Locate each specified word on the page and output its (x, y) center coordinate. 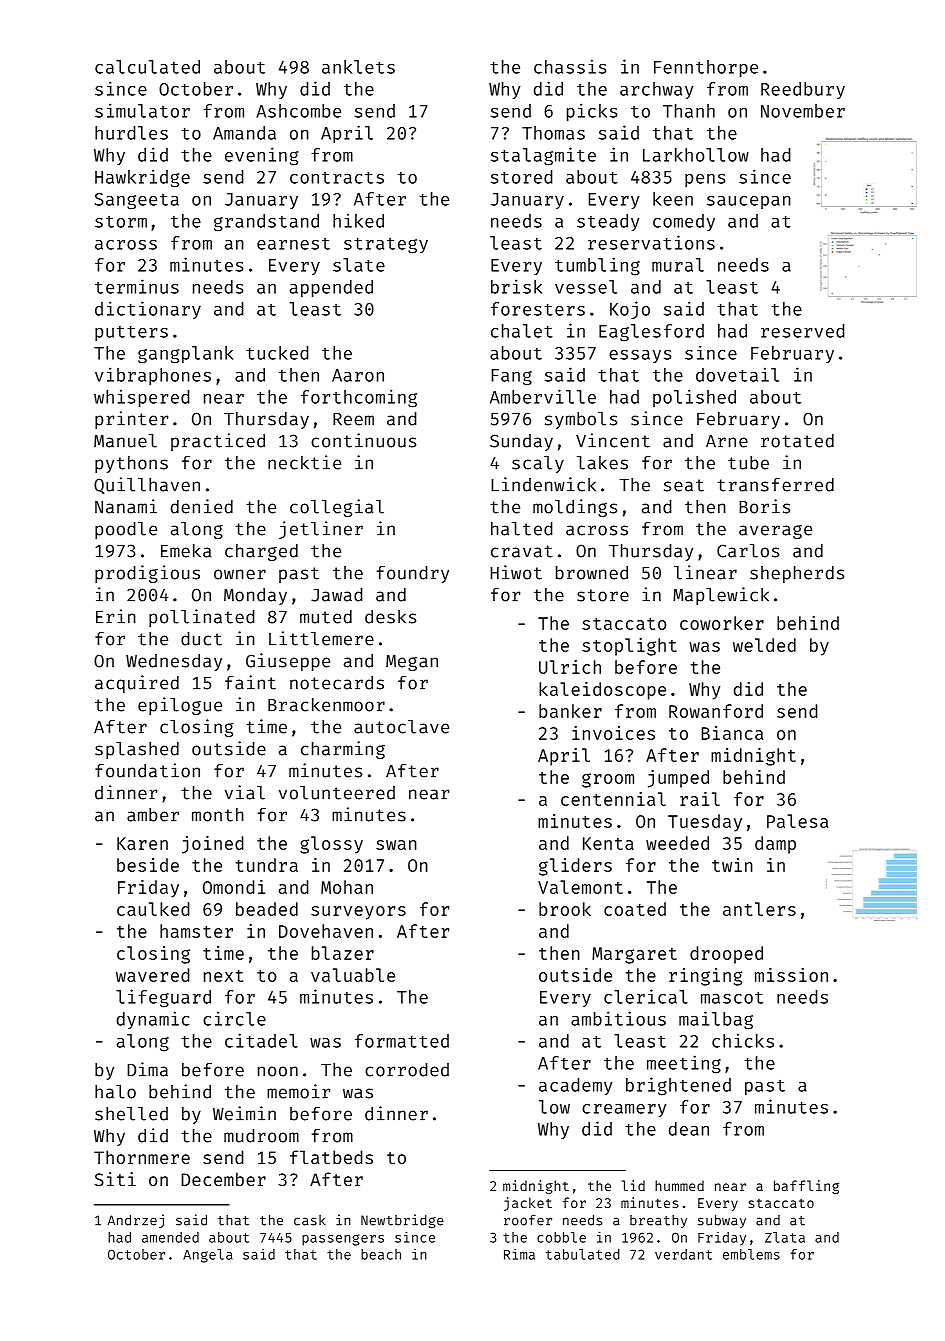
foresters (538, 309)
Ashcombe (298, 111)
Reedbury (803, 90)
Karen (142, 843)
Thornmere (142, 1157)
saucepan (749, 202)
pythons (131, 464)
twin (732, 865)
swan (396, 845)
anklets (358, 67)
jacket (528, 1204)
